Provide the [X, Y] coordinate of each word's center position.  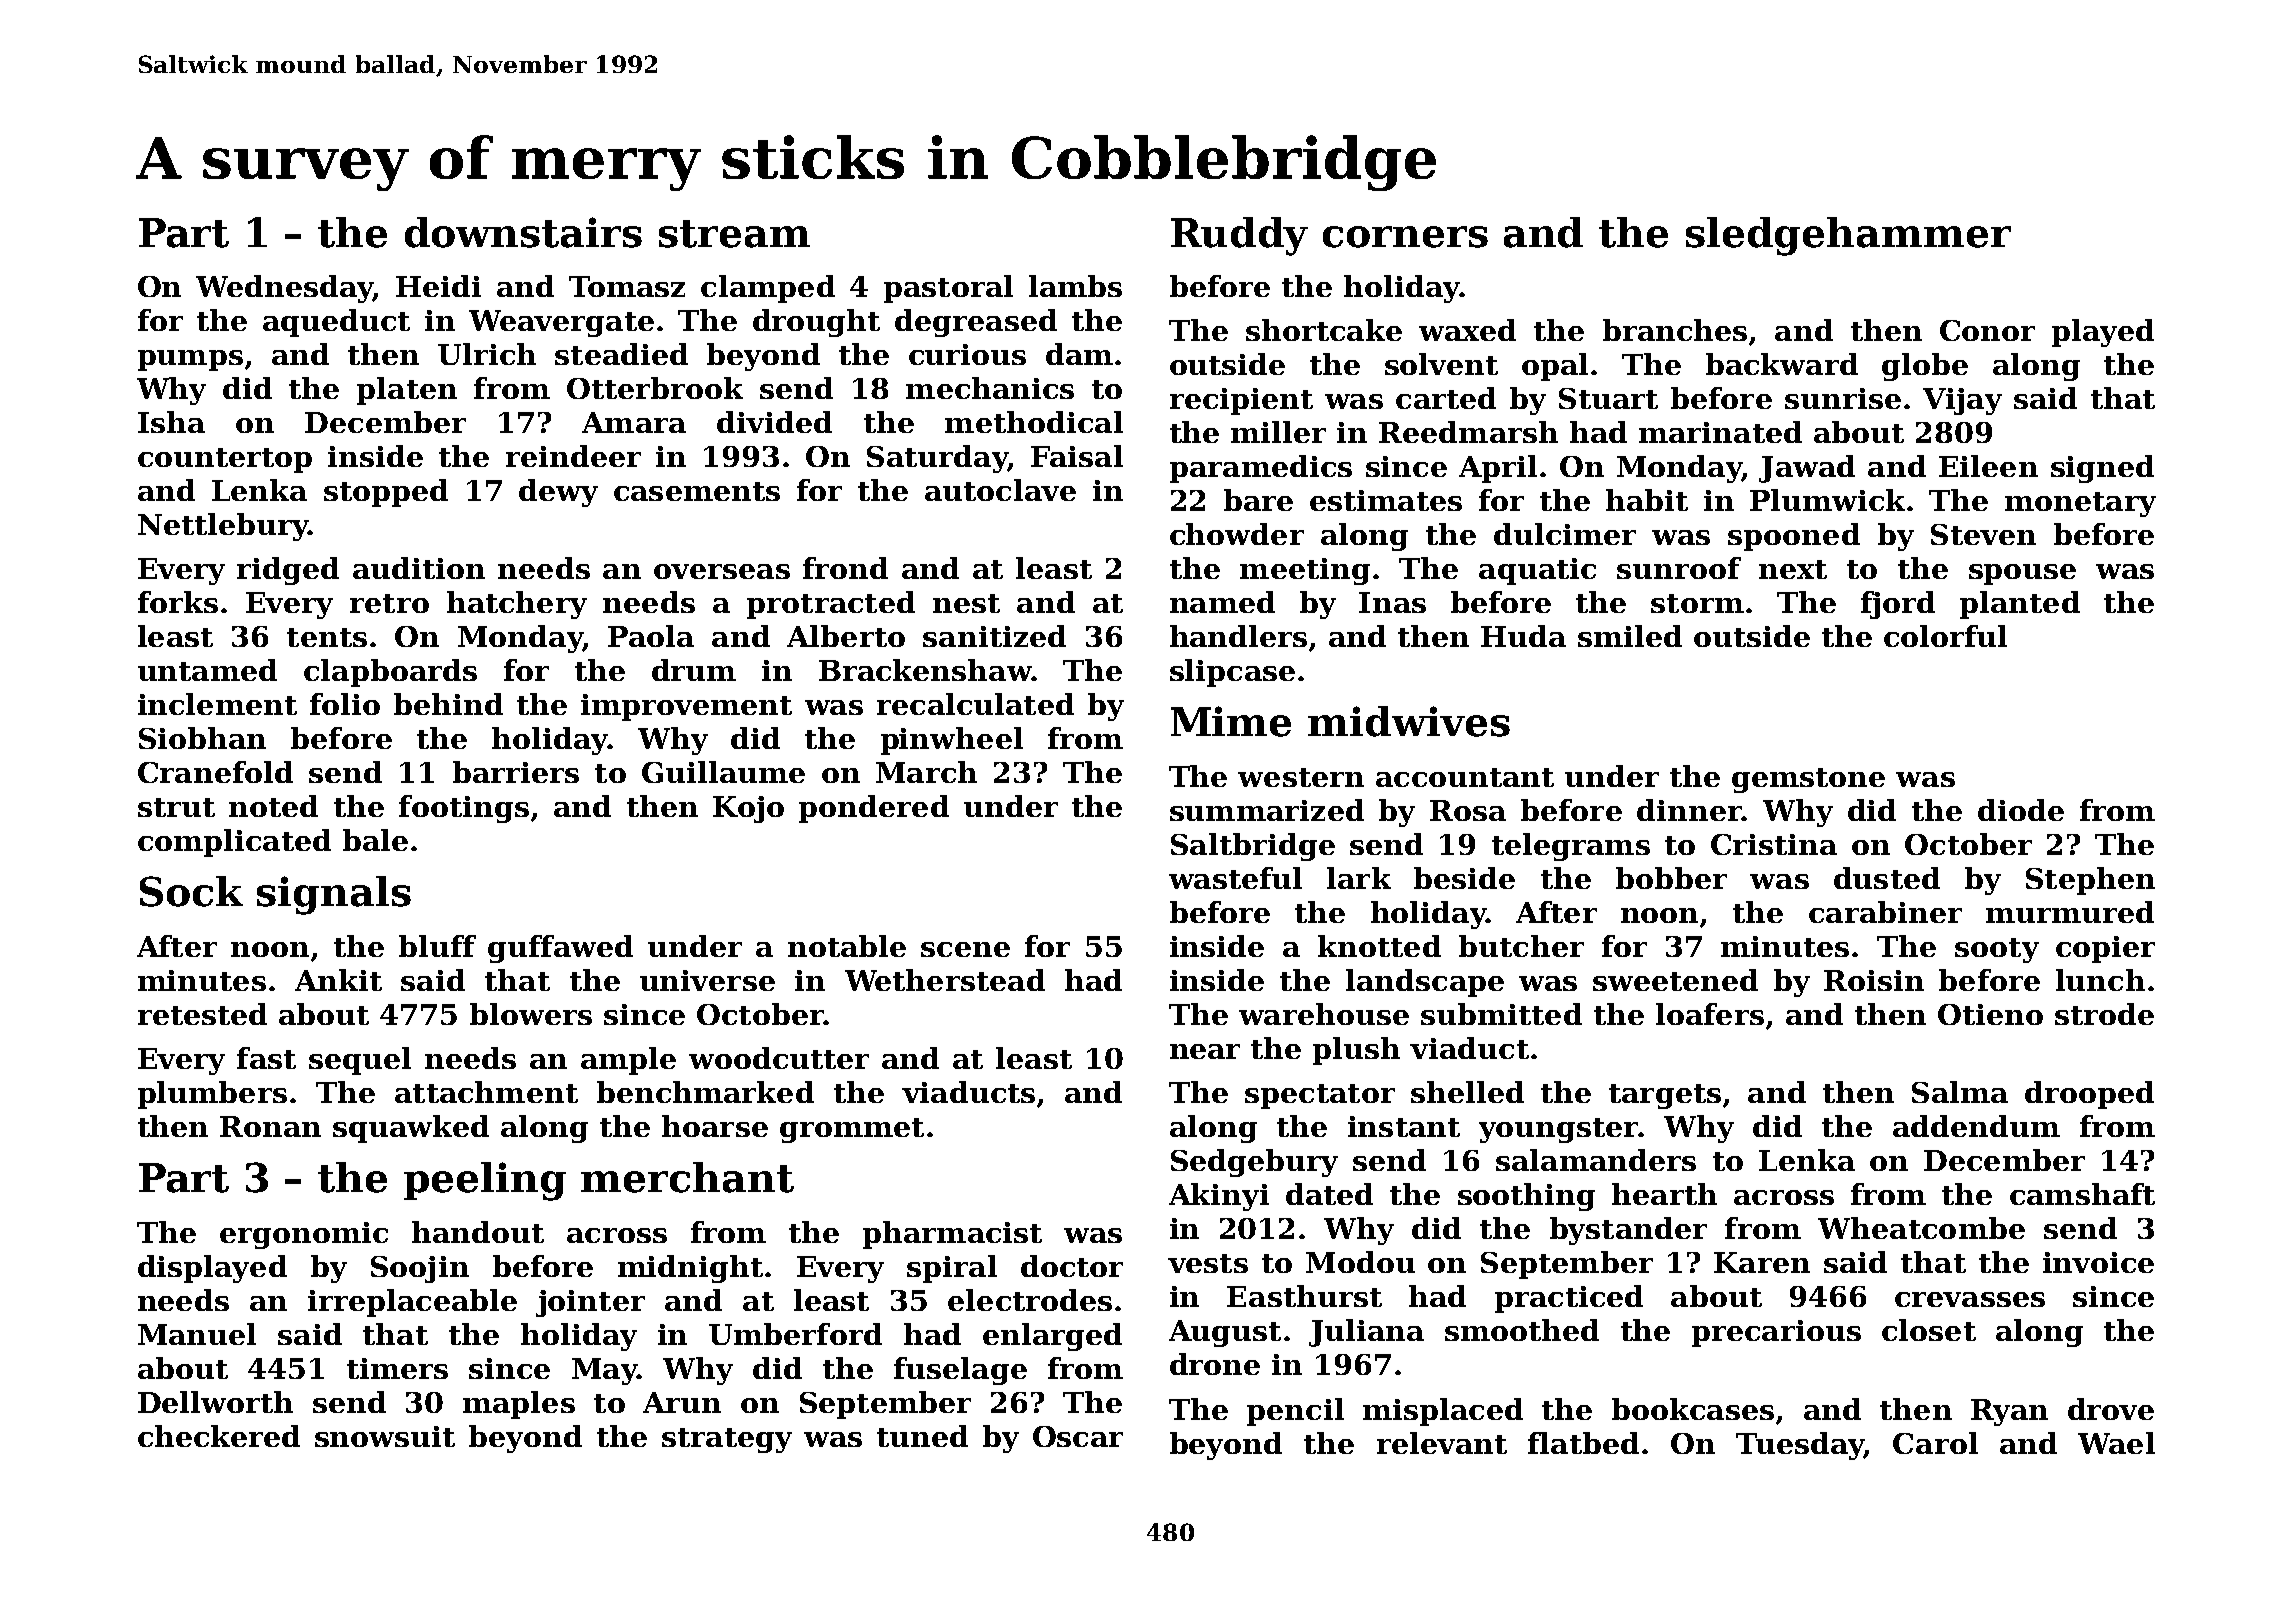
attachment [486, 1092]
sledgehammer [1848, 236]
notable [847, 946]
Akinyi [1219, 1197]
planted [2020, 605]
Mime [1231, 721]
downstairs [523, 232]
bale [375, 840]
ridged [288, 571]
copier [2105, 949]
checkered [219, 1436]
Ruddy [1239, 236]
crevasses [1970, 1299]
